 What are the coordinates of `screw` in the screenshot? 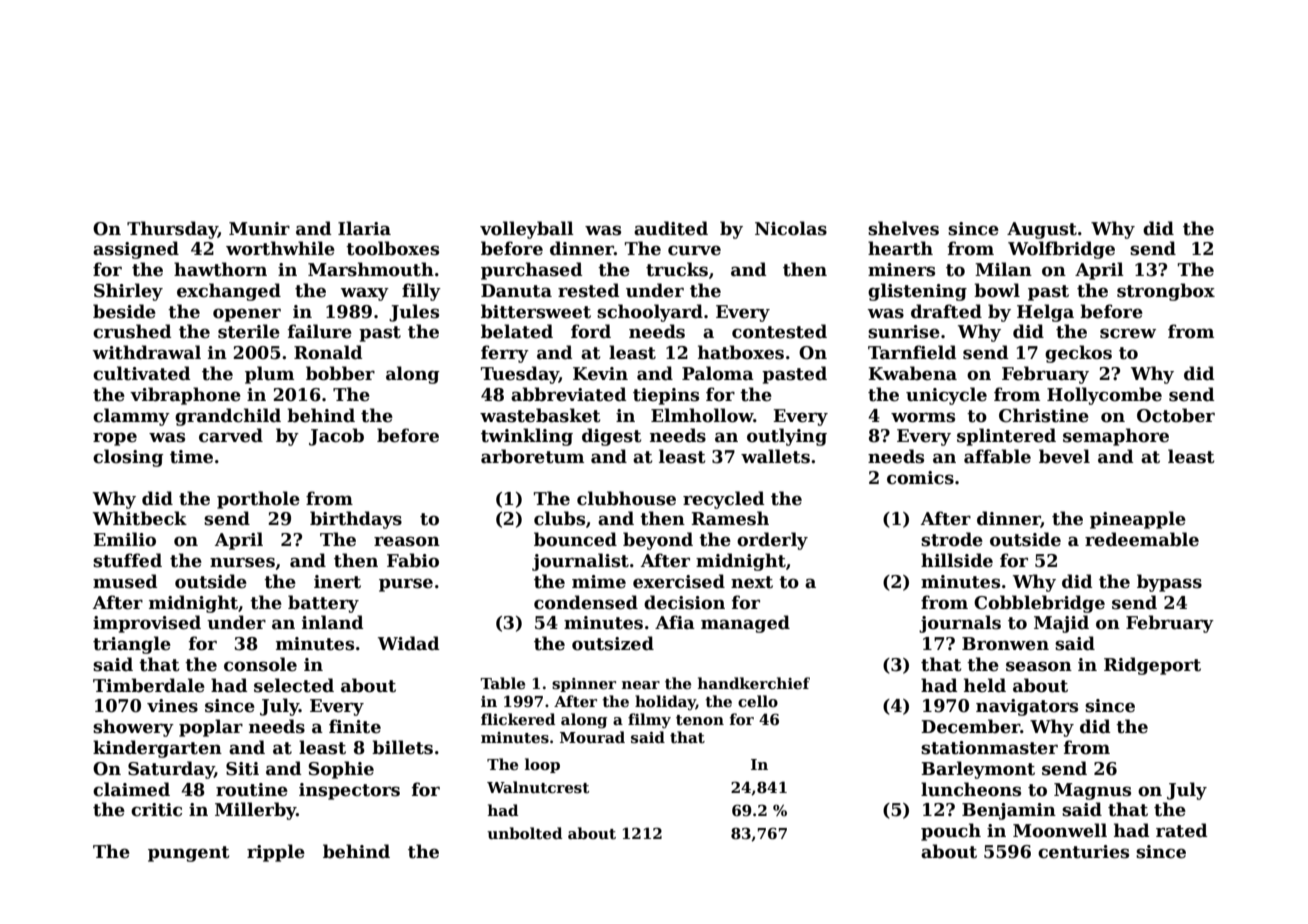 It's located at (1128, 333).
